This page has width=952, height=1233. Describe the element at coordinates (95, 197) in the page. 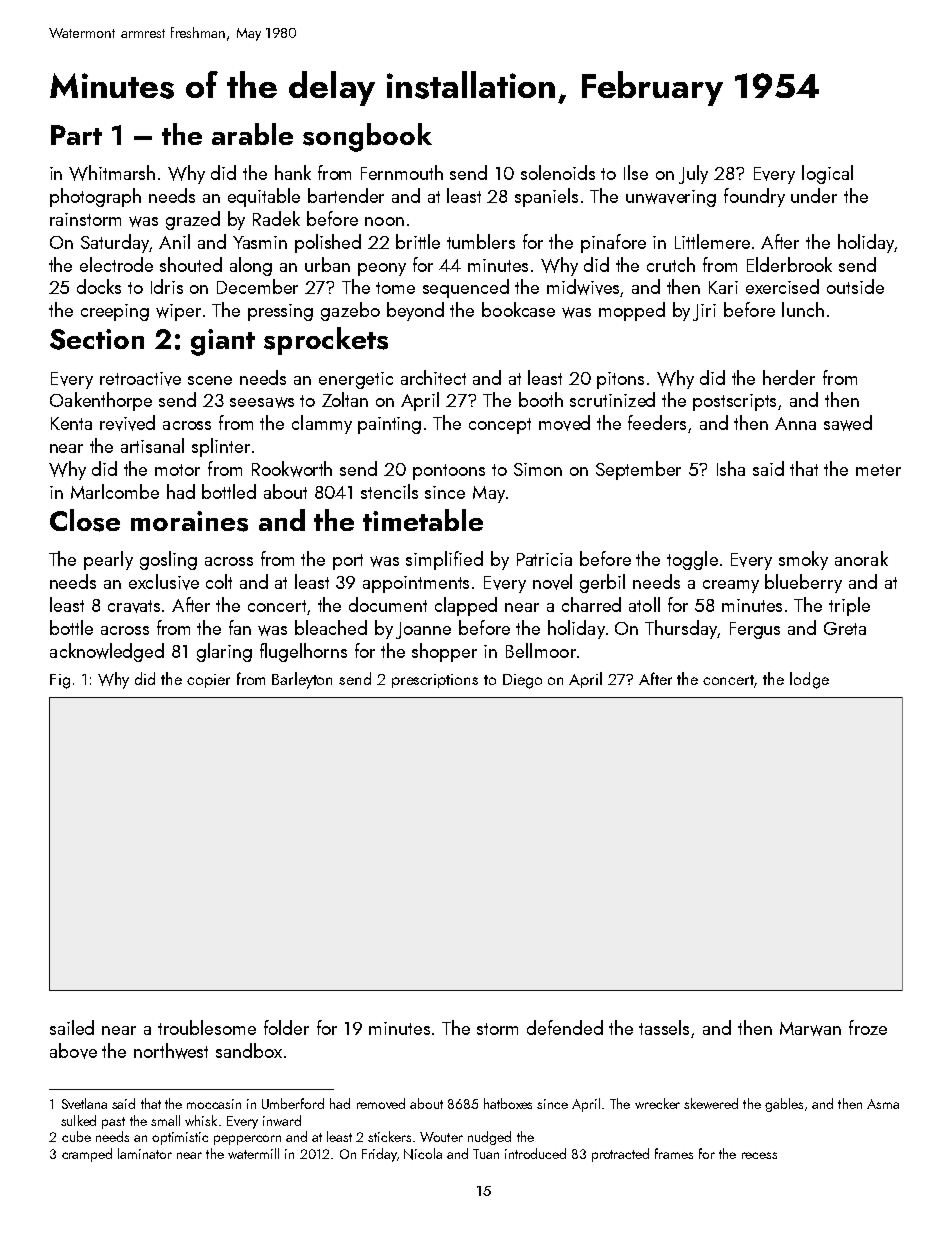

I see `photograph` at that location.
